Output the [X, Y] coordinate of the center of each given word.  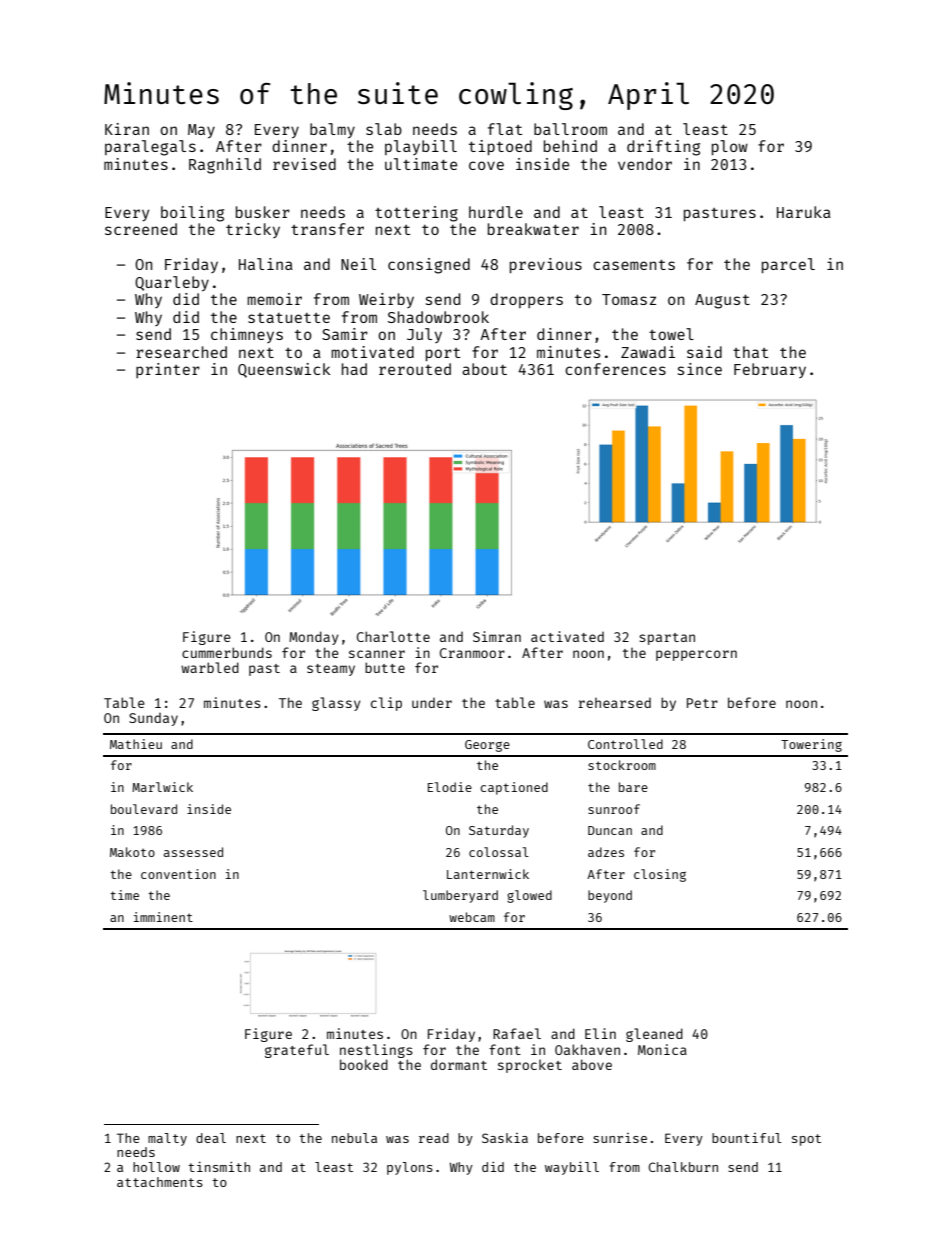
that [751, 352]
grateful [297, 1051]
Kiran [127, 129]
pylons [410, 1168]
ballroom [570, 129]
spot [806, 1140]
